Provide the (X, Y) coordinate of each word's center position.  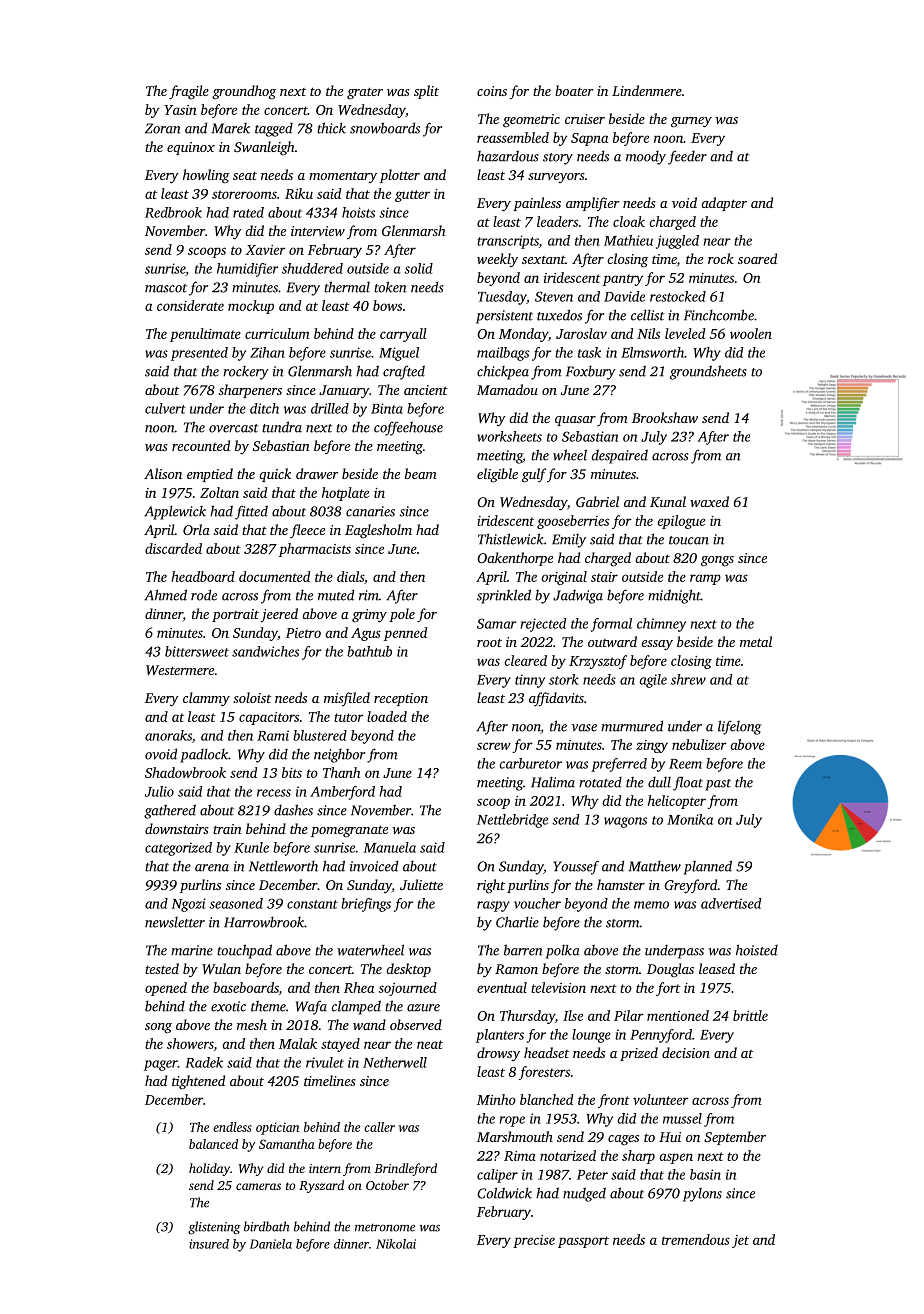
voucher (537, 903)
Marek (230, 128)
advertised (731, 903)
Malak (298, 1043)
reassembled (513, 137)
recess (274, 793)
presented (199, 354)
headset (546, 1052)
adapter (724, 204)
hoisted (757, 950)
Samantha (287, 1144)
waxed (709, 501)
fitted (251, 512)
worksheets (509, 436)
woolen (751, 333)
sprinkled (504, 596)
